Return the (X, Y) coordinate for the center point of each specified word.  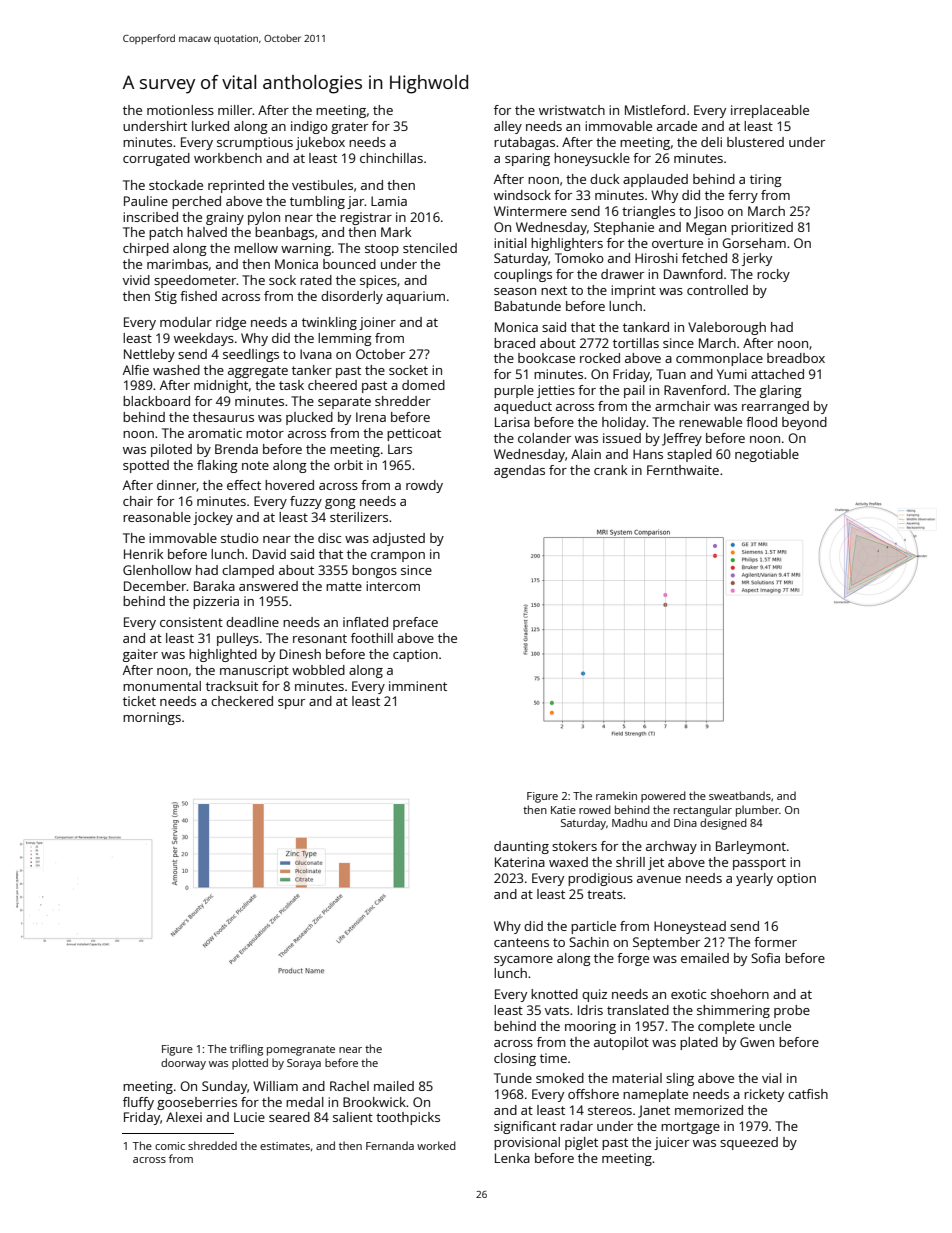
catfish (808, 1094)
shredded (212, 1145)
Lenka (512, 1158)
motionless (180, 110)
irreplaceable (770, 111)
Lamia (389, 201)
